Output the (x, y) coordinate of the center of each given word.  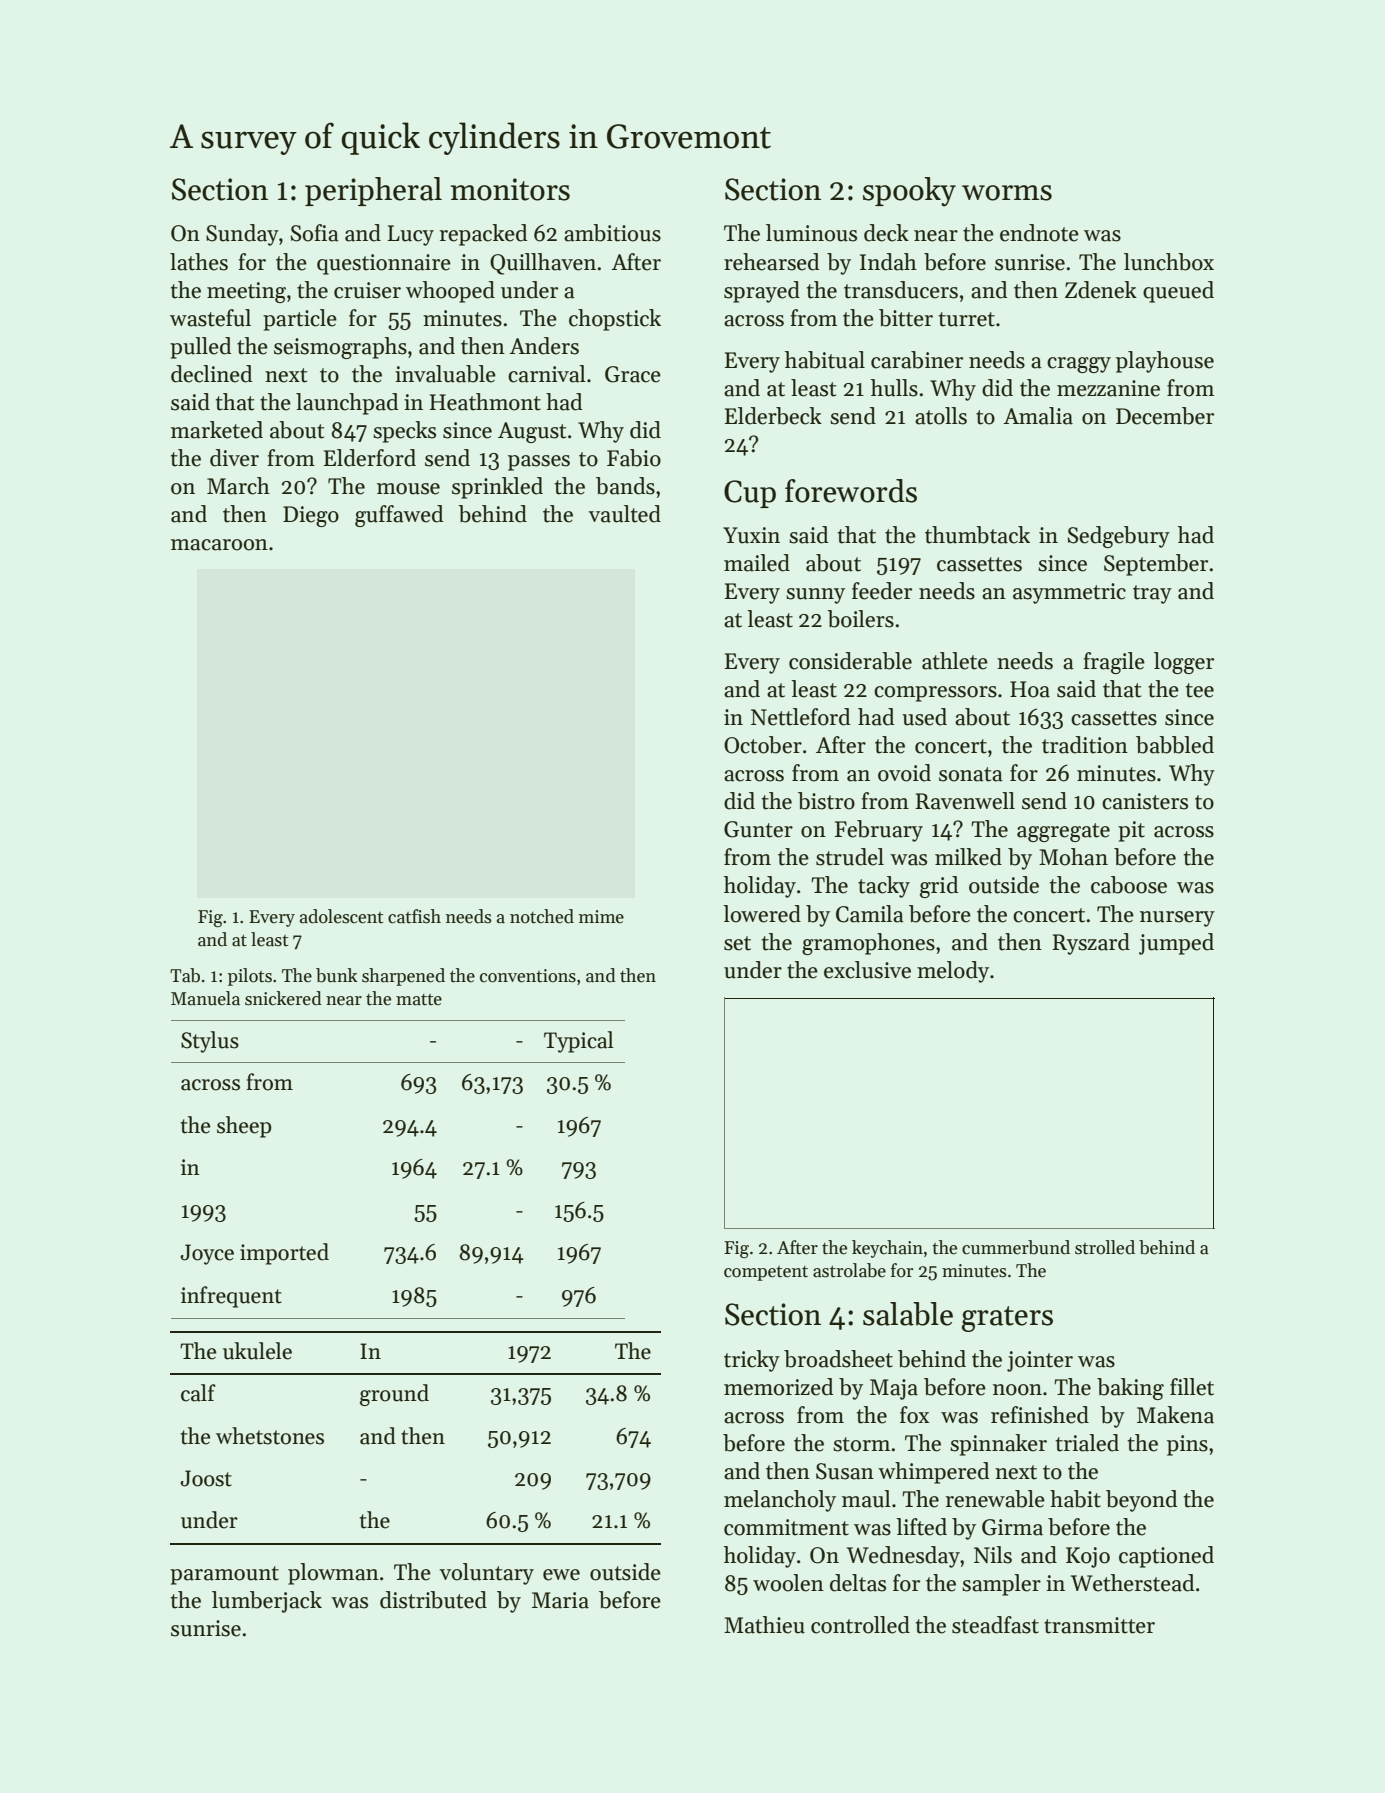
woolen (788, 1583)
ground (394, 1395)
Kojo (1088, 1557)
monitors (510, 189)
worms (1007, 193)
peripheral (373, 191)
